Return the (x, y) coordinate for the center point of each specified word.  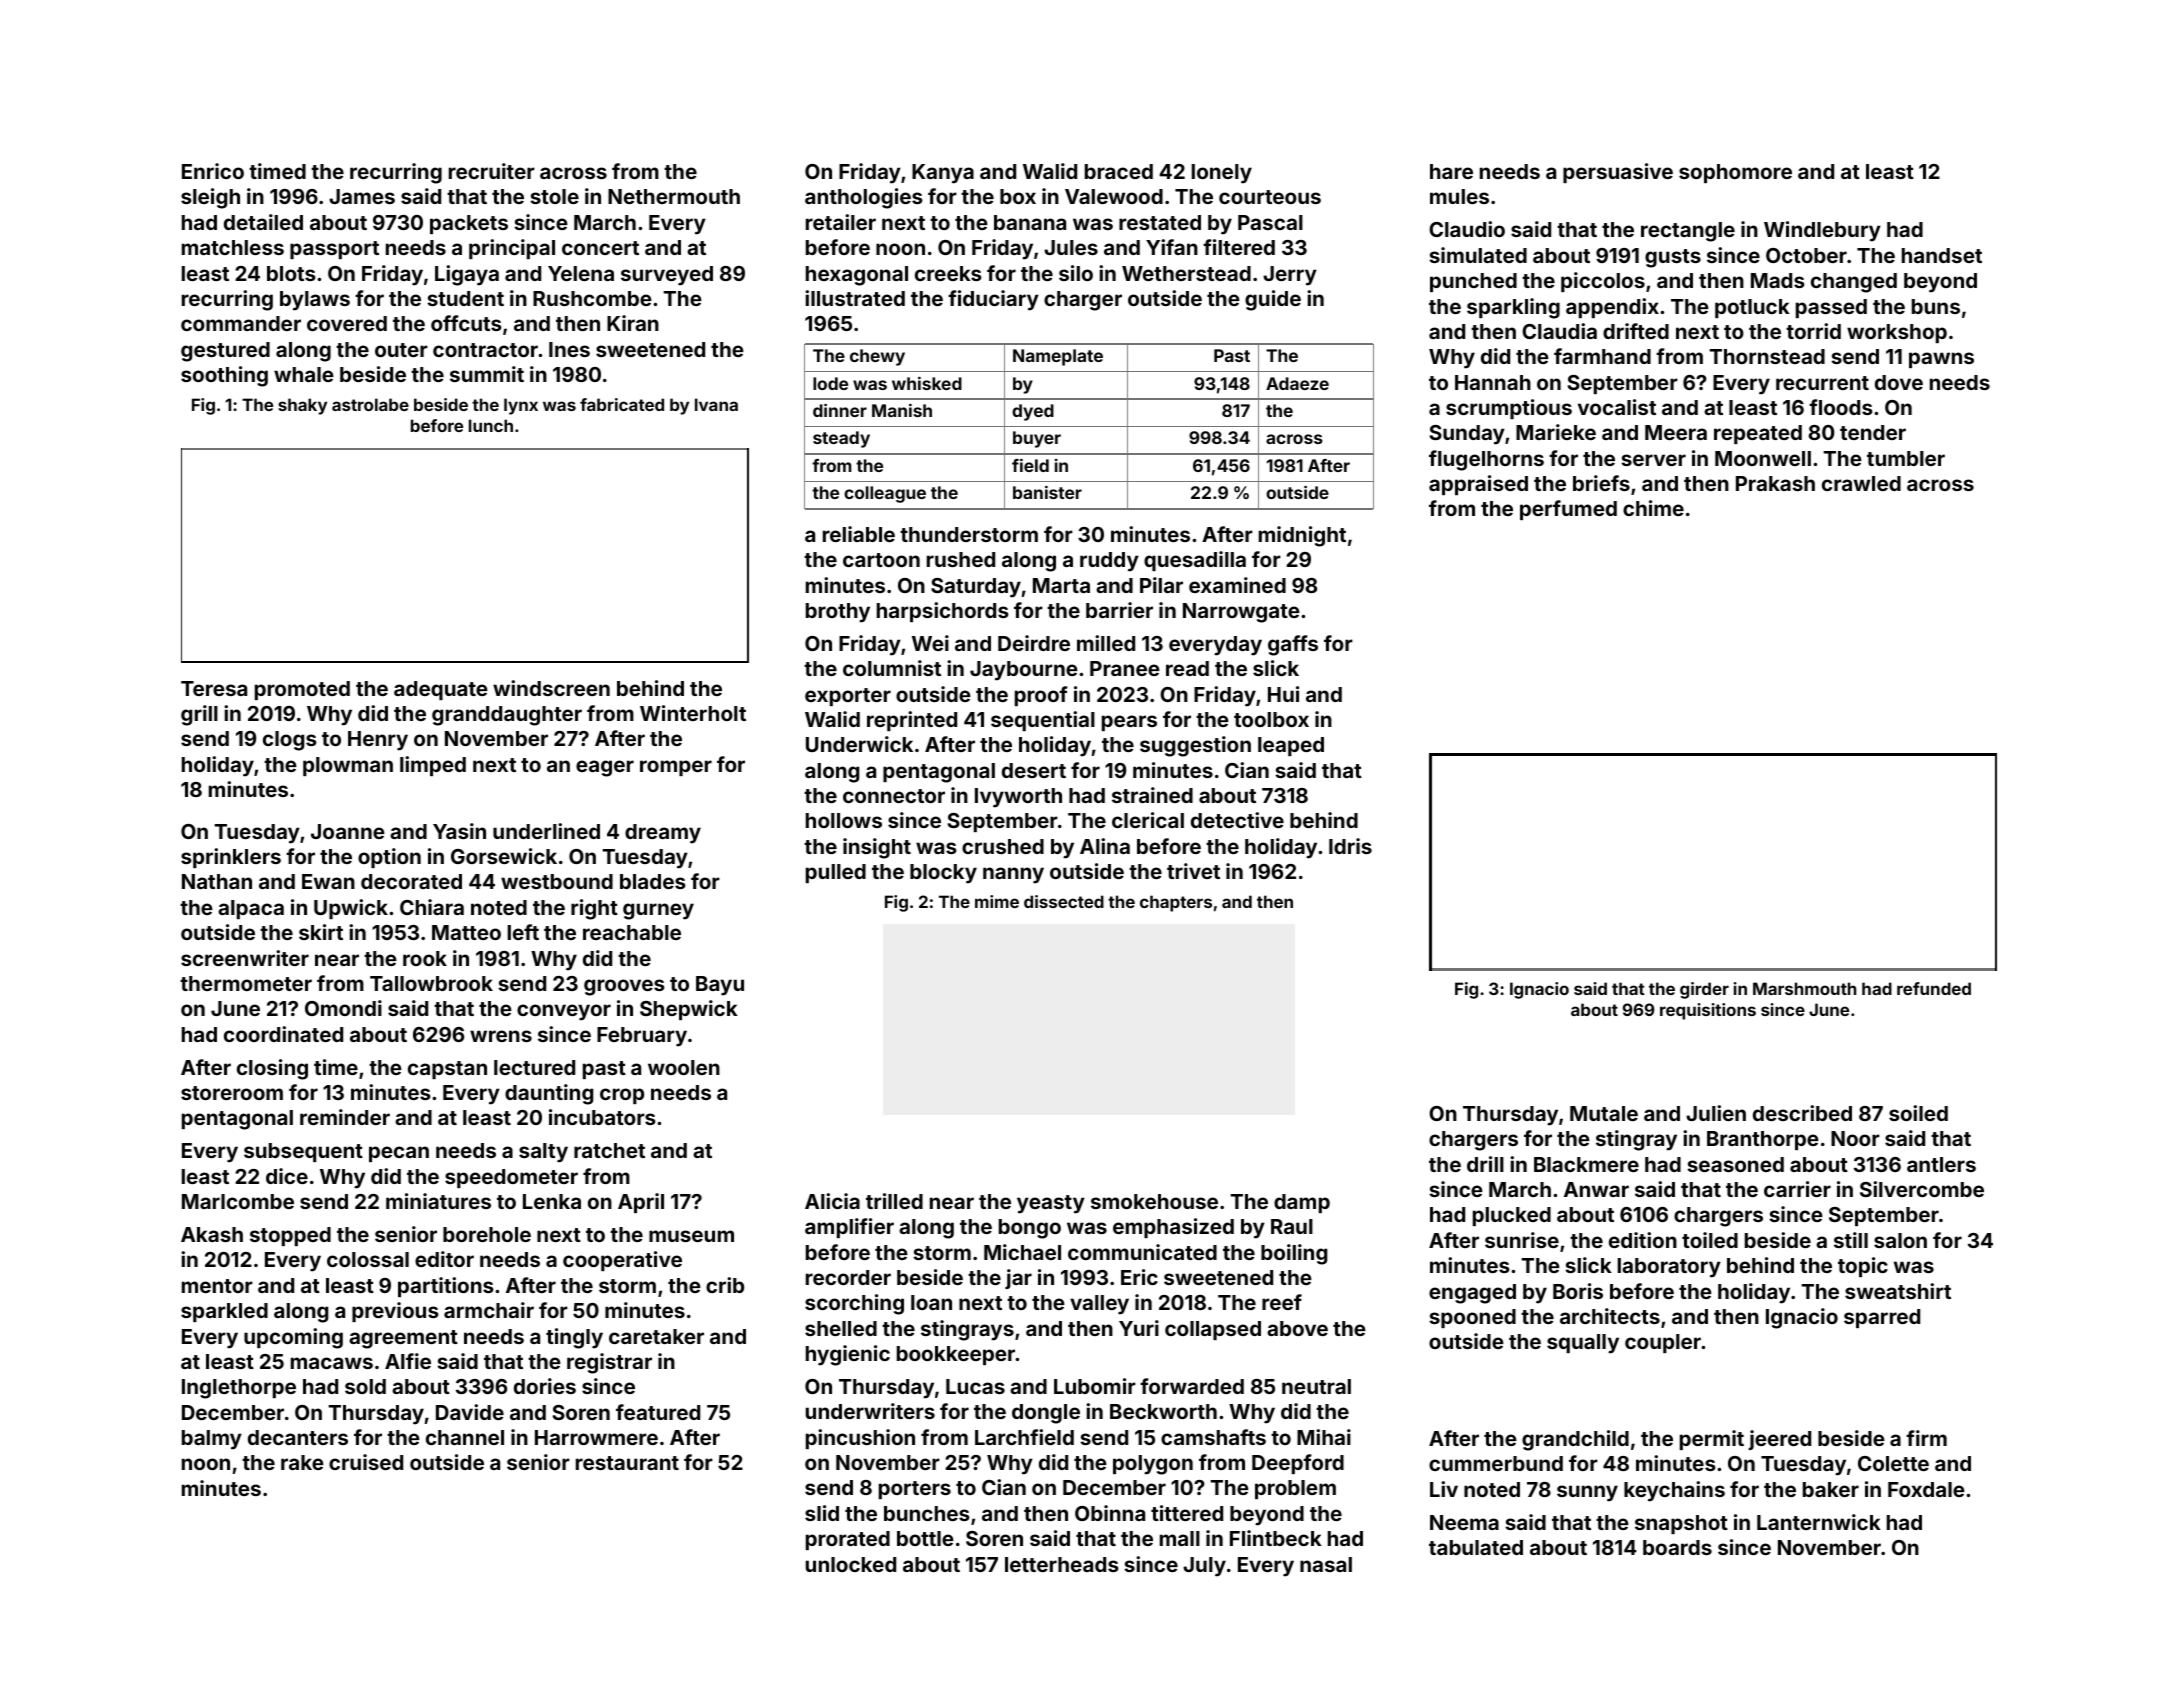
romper (676, 768)
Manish (902, 410)
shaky (302, 406)
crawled (1861, 483)
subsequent (303, 1152)
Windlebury (1822, 231)
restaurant (627, 1463)
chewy (877, 357)
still (1851, 1240)
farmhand (1602, 356)
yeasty (1051, 1204)
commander (241, 323)
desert (1034, 770)
